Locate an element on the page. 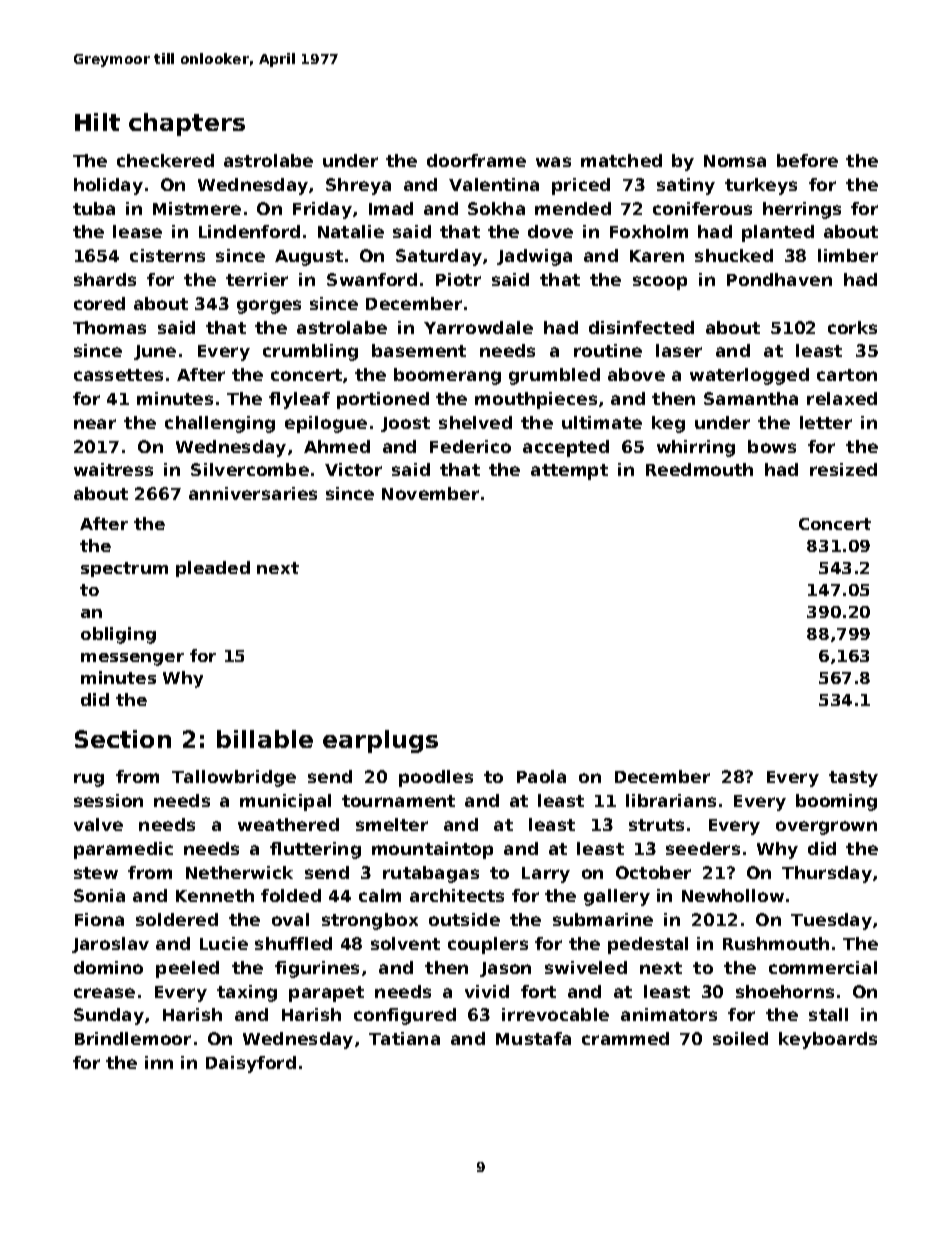 This page has width=952, height=1233. Tatiana is located at coordinates (404, 1038).
